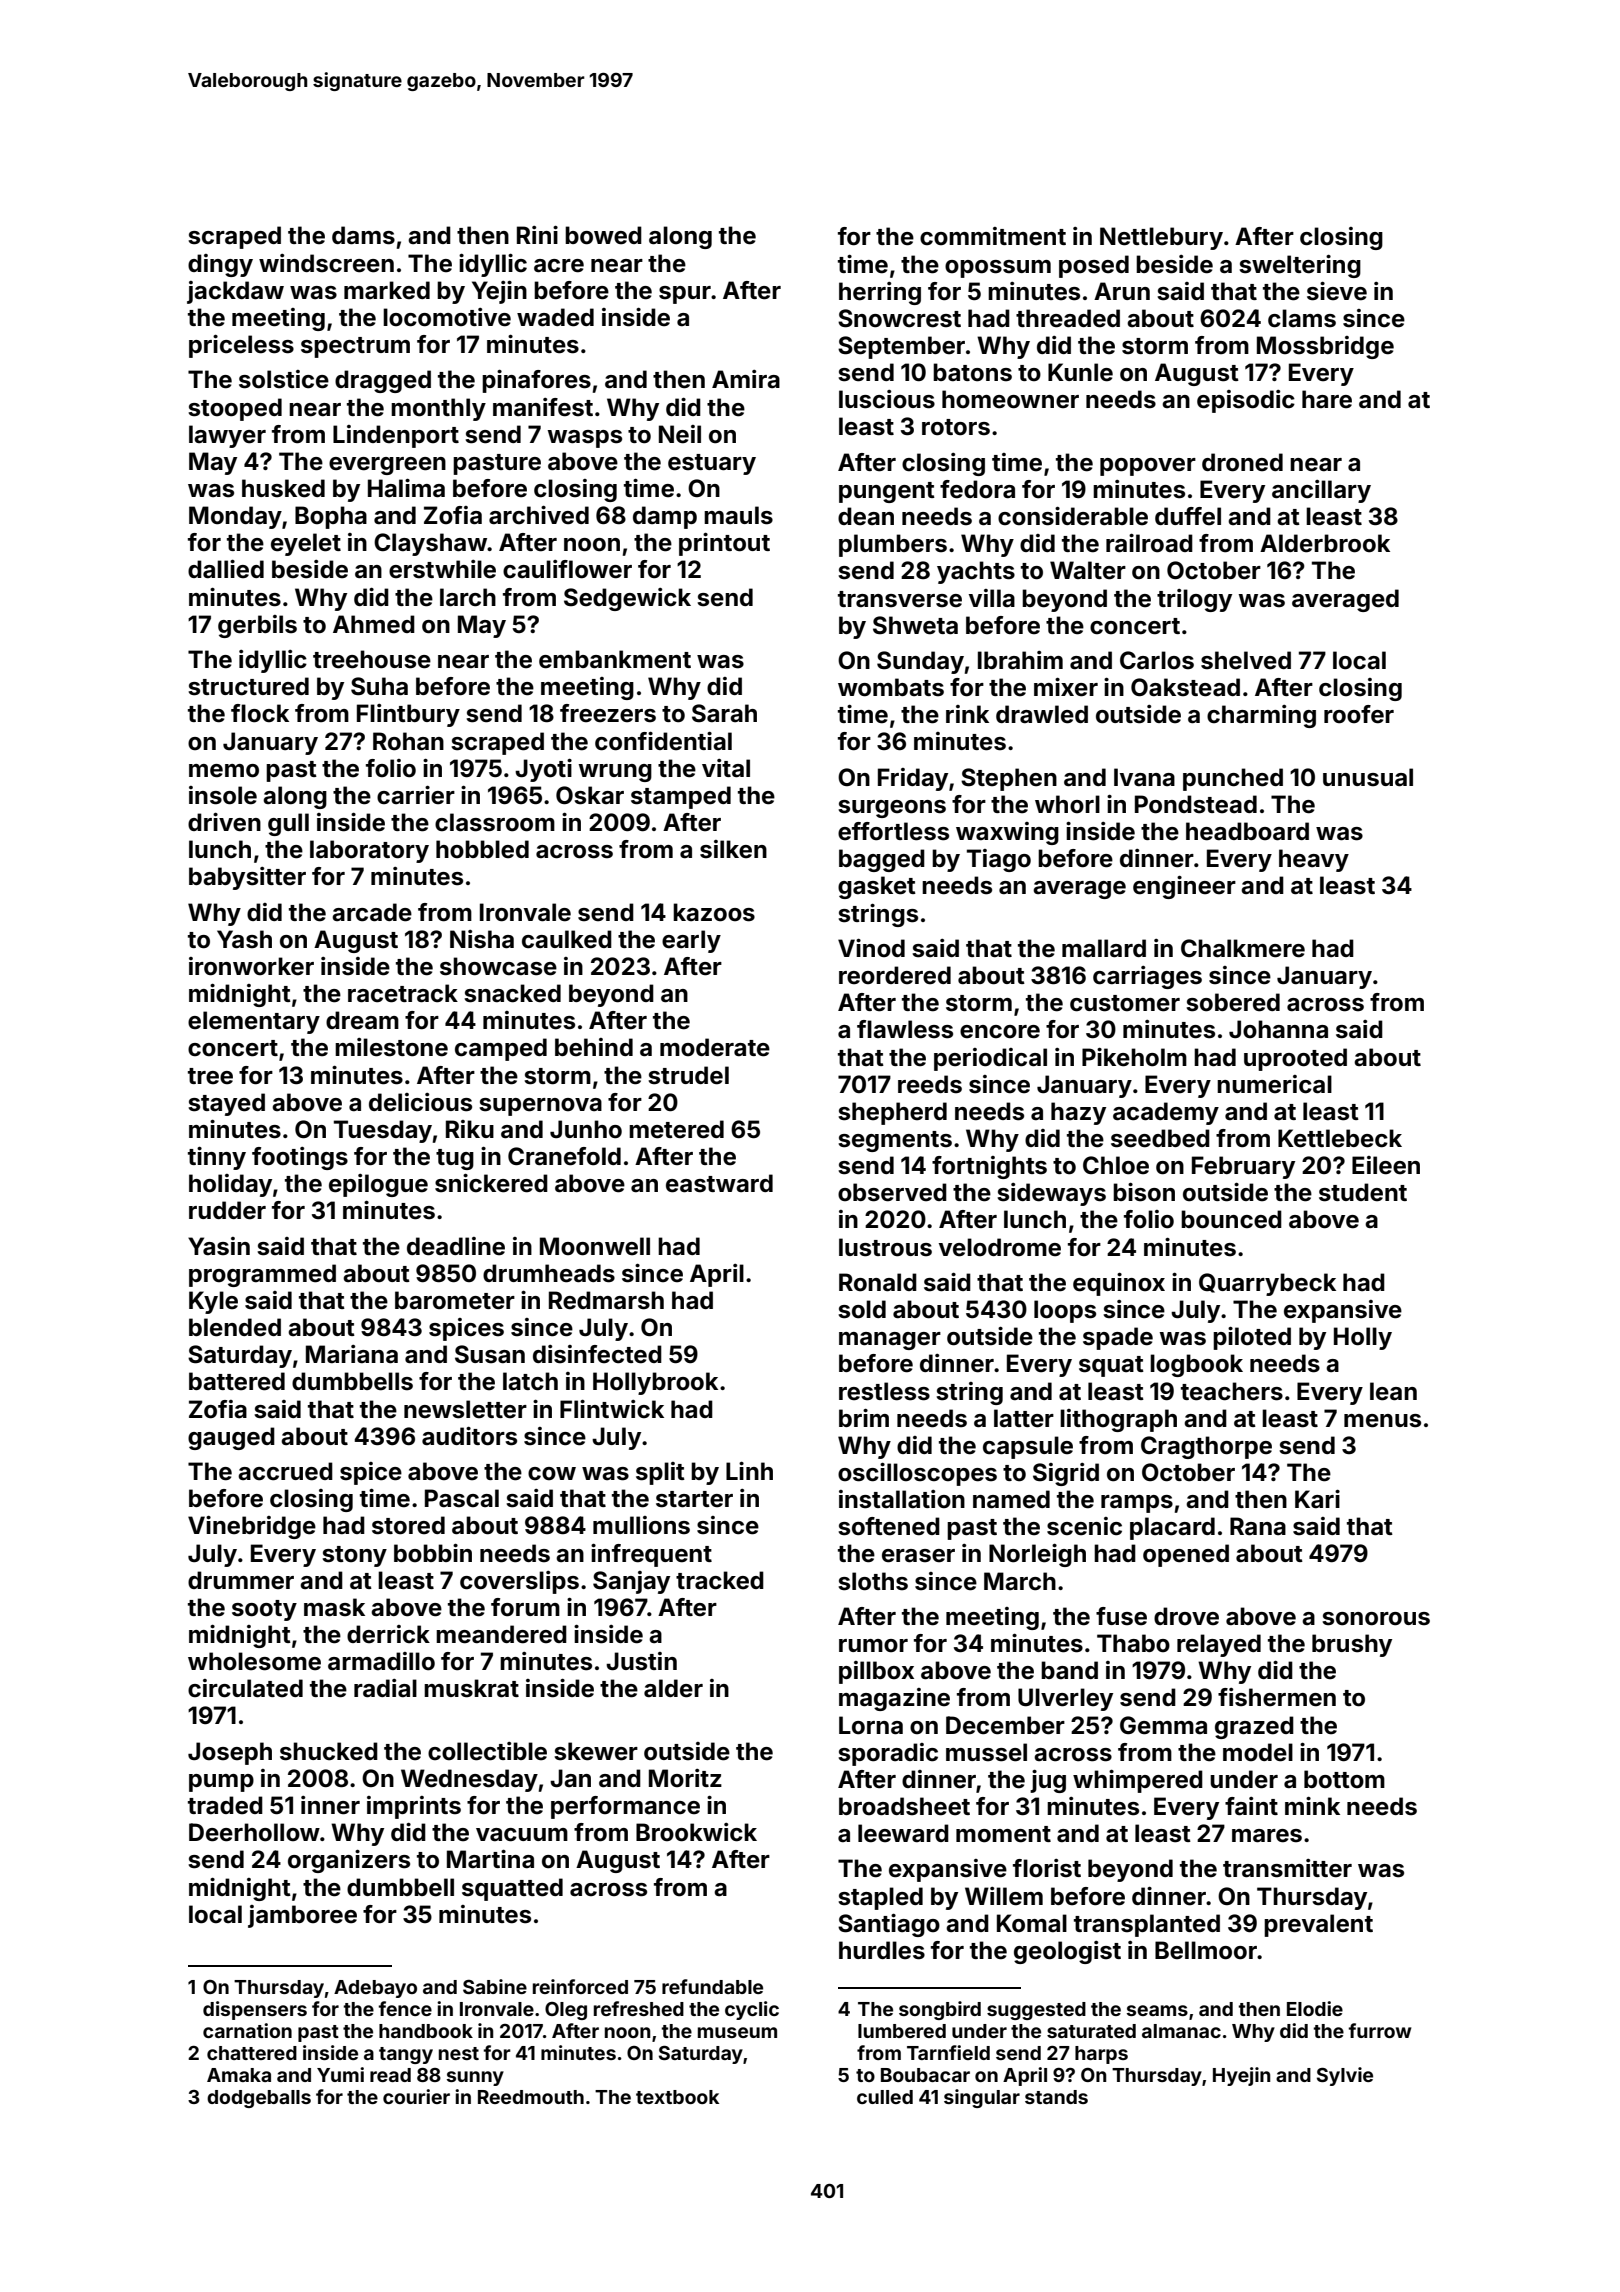 The image size is (1620, 2292). I want to click on segments, so click(895, 1141).
